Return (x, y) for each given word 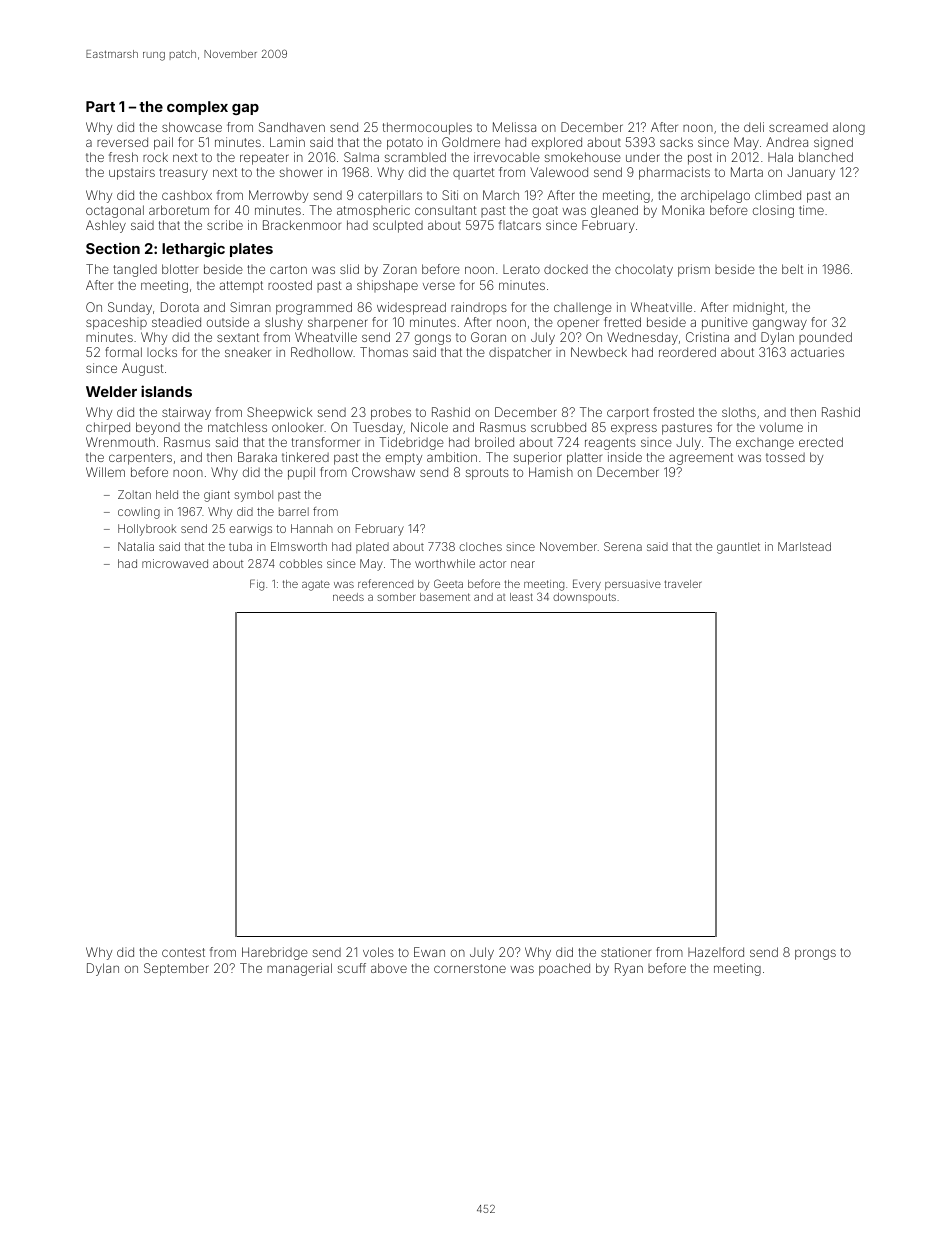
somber (396, 597)
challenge (583, 309)
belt (792, 269)
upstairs (132, 173)
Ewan (429, 952)
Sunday (130, 308)
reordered (687, 352)
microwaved (175, 563)
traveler (683, 584)
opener (578, 324)
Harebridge (275, 953)
